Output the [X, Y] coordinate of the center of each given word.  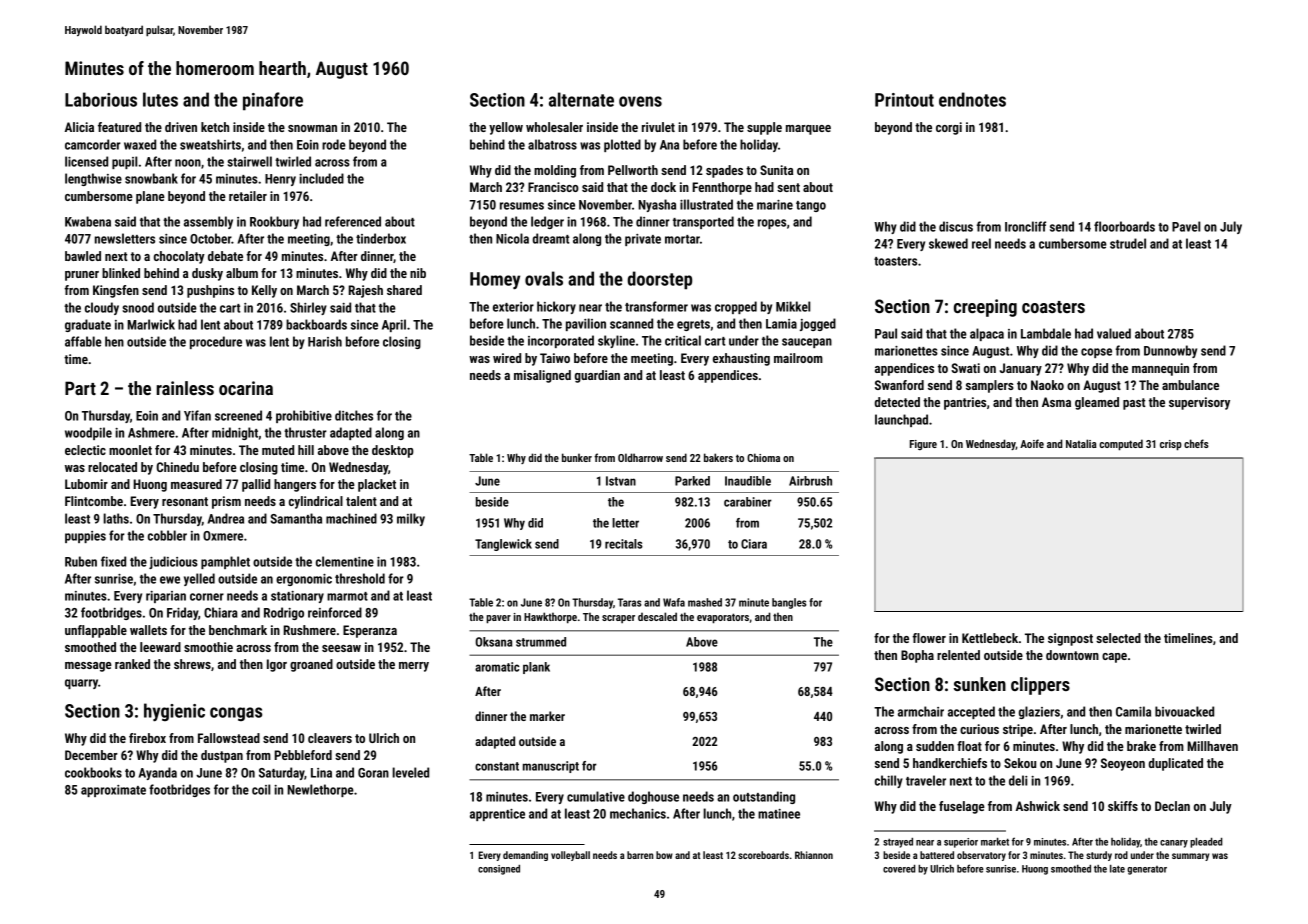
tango [811, 206]
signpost [1070, 639]
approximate [113, 791]
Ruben [81, 561]
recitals [624, 544]
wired [507, 358]
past [1134, 404]
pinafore [273, 101]
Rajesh [365, 291]
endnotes [972, 99]
